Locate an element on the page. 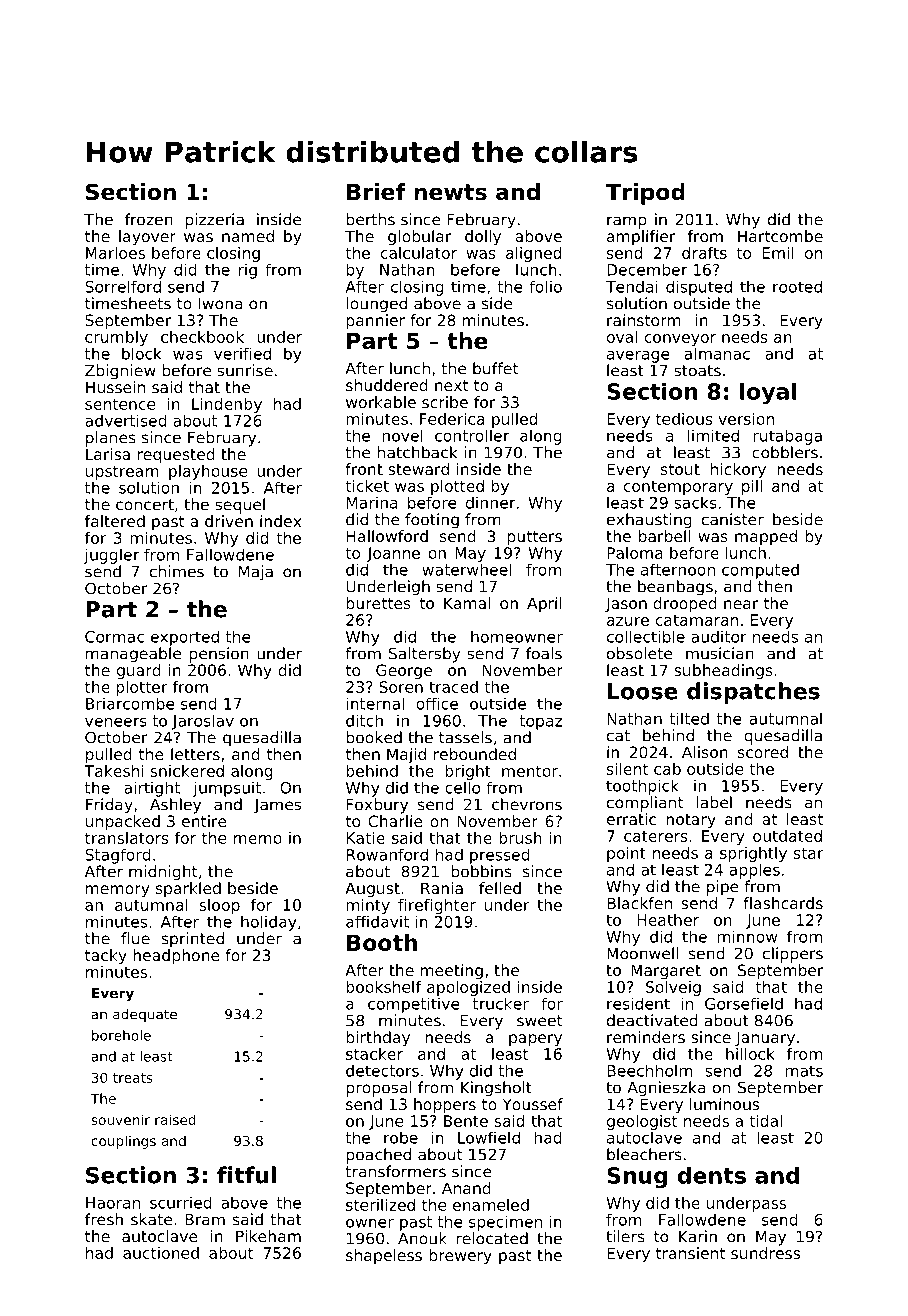 This image has width=908, height=1316. raised is located at coordinates (175, 1119).
